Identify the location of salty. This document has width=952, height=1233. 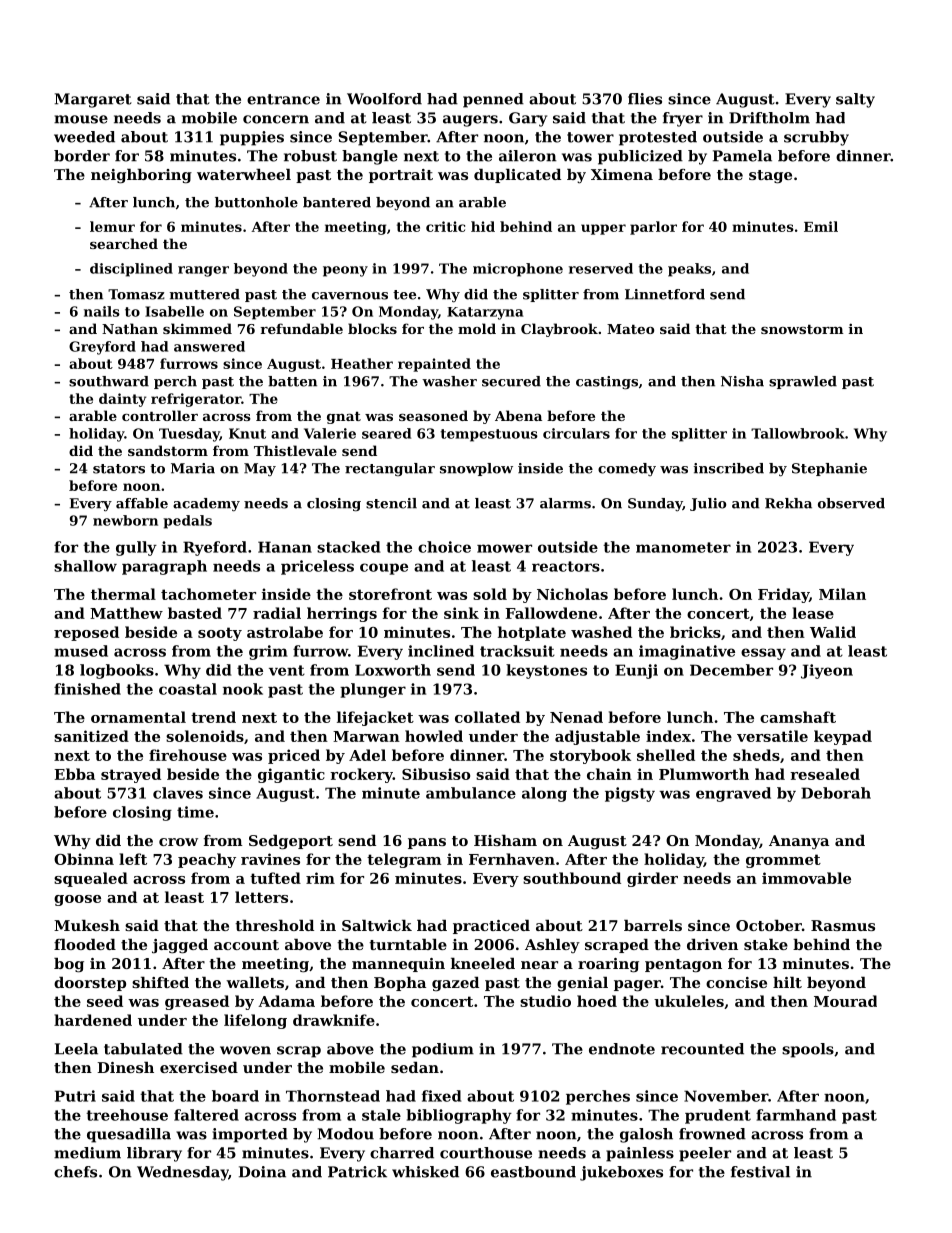
(855, 100).
